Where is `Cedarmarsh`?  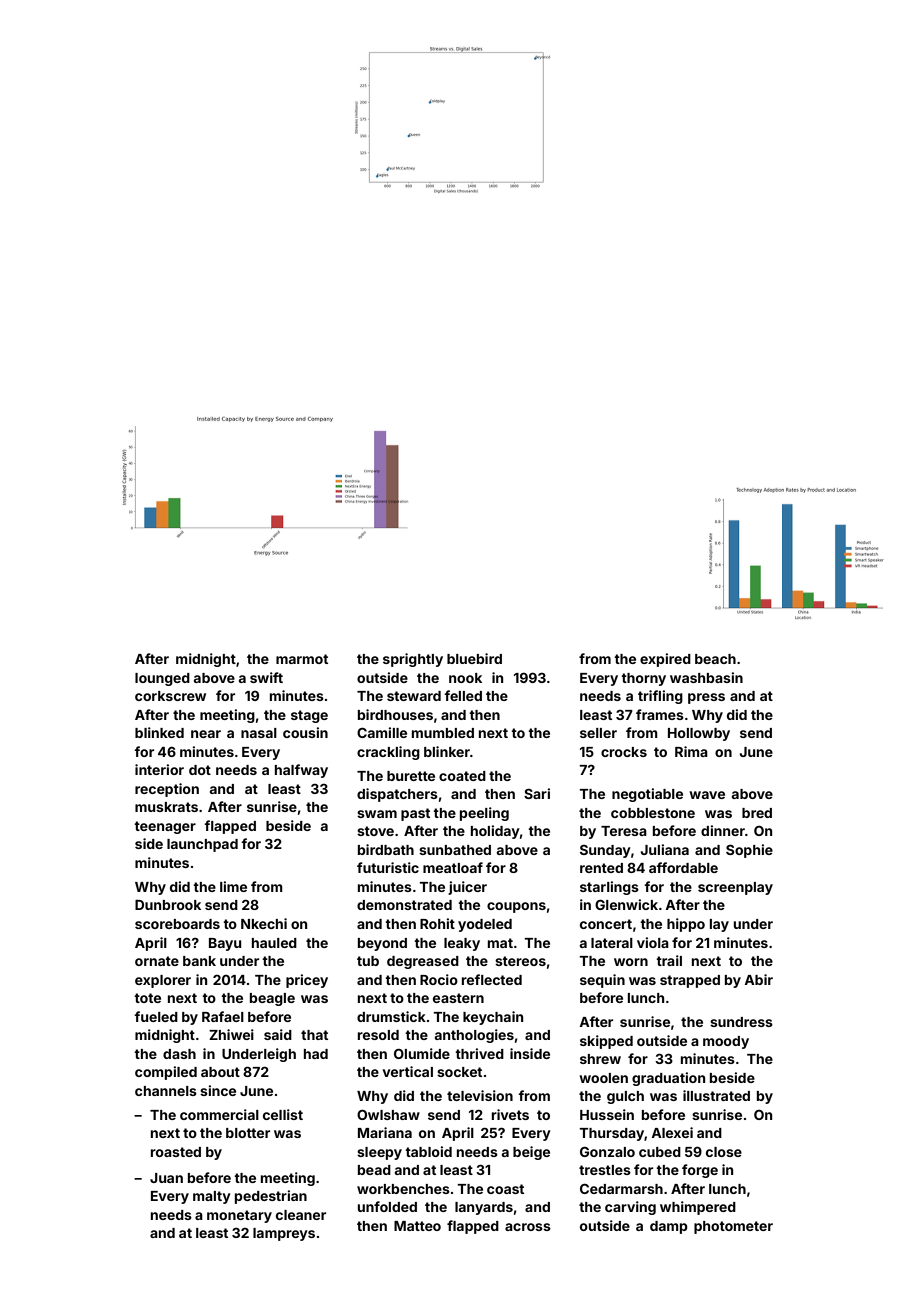
Cedarmarsh is located at coordinates (621, 1188).
